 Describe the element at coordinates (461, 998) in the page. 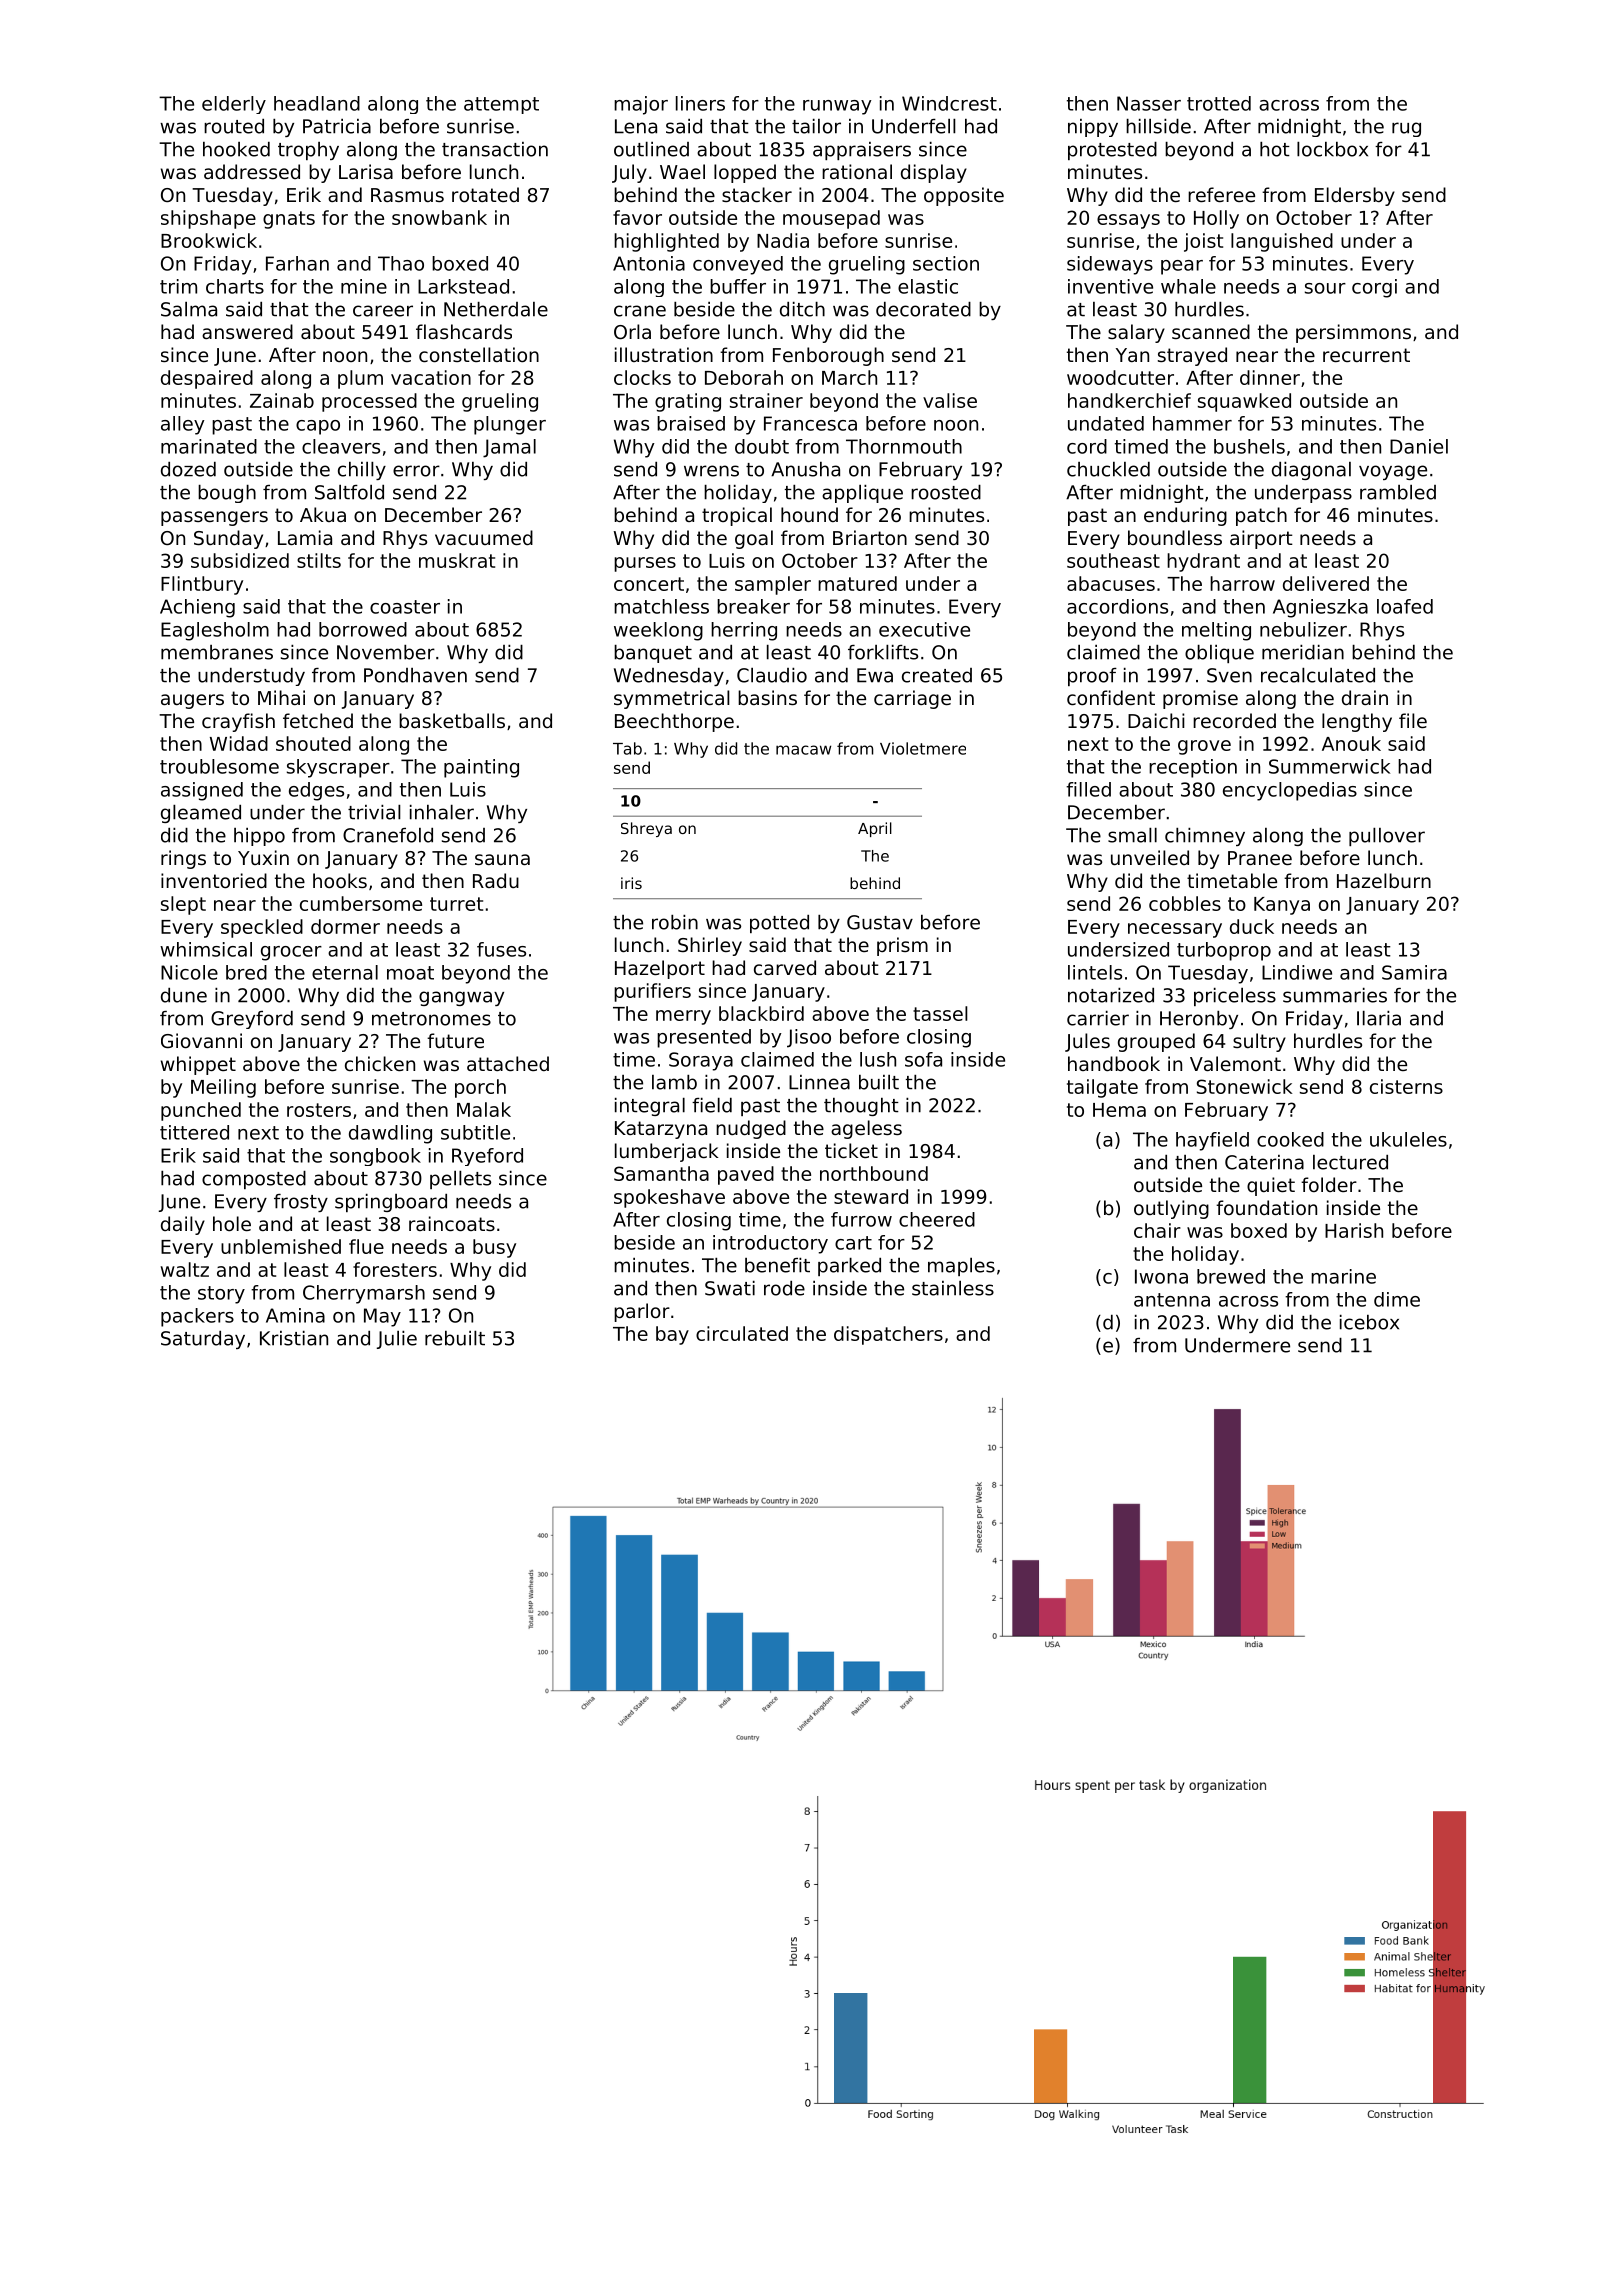

I see `gangway` at that location.
